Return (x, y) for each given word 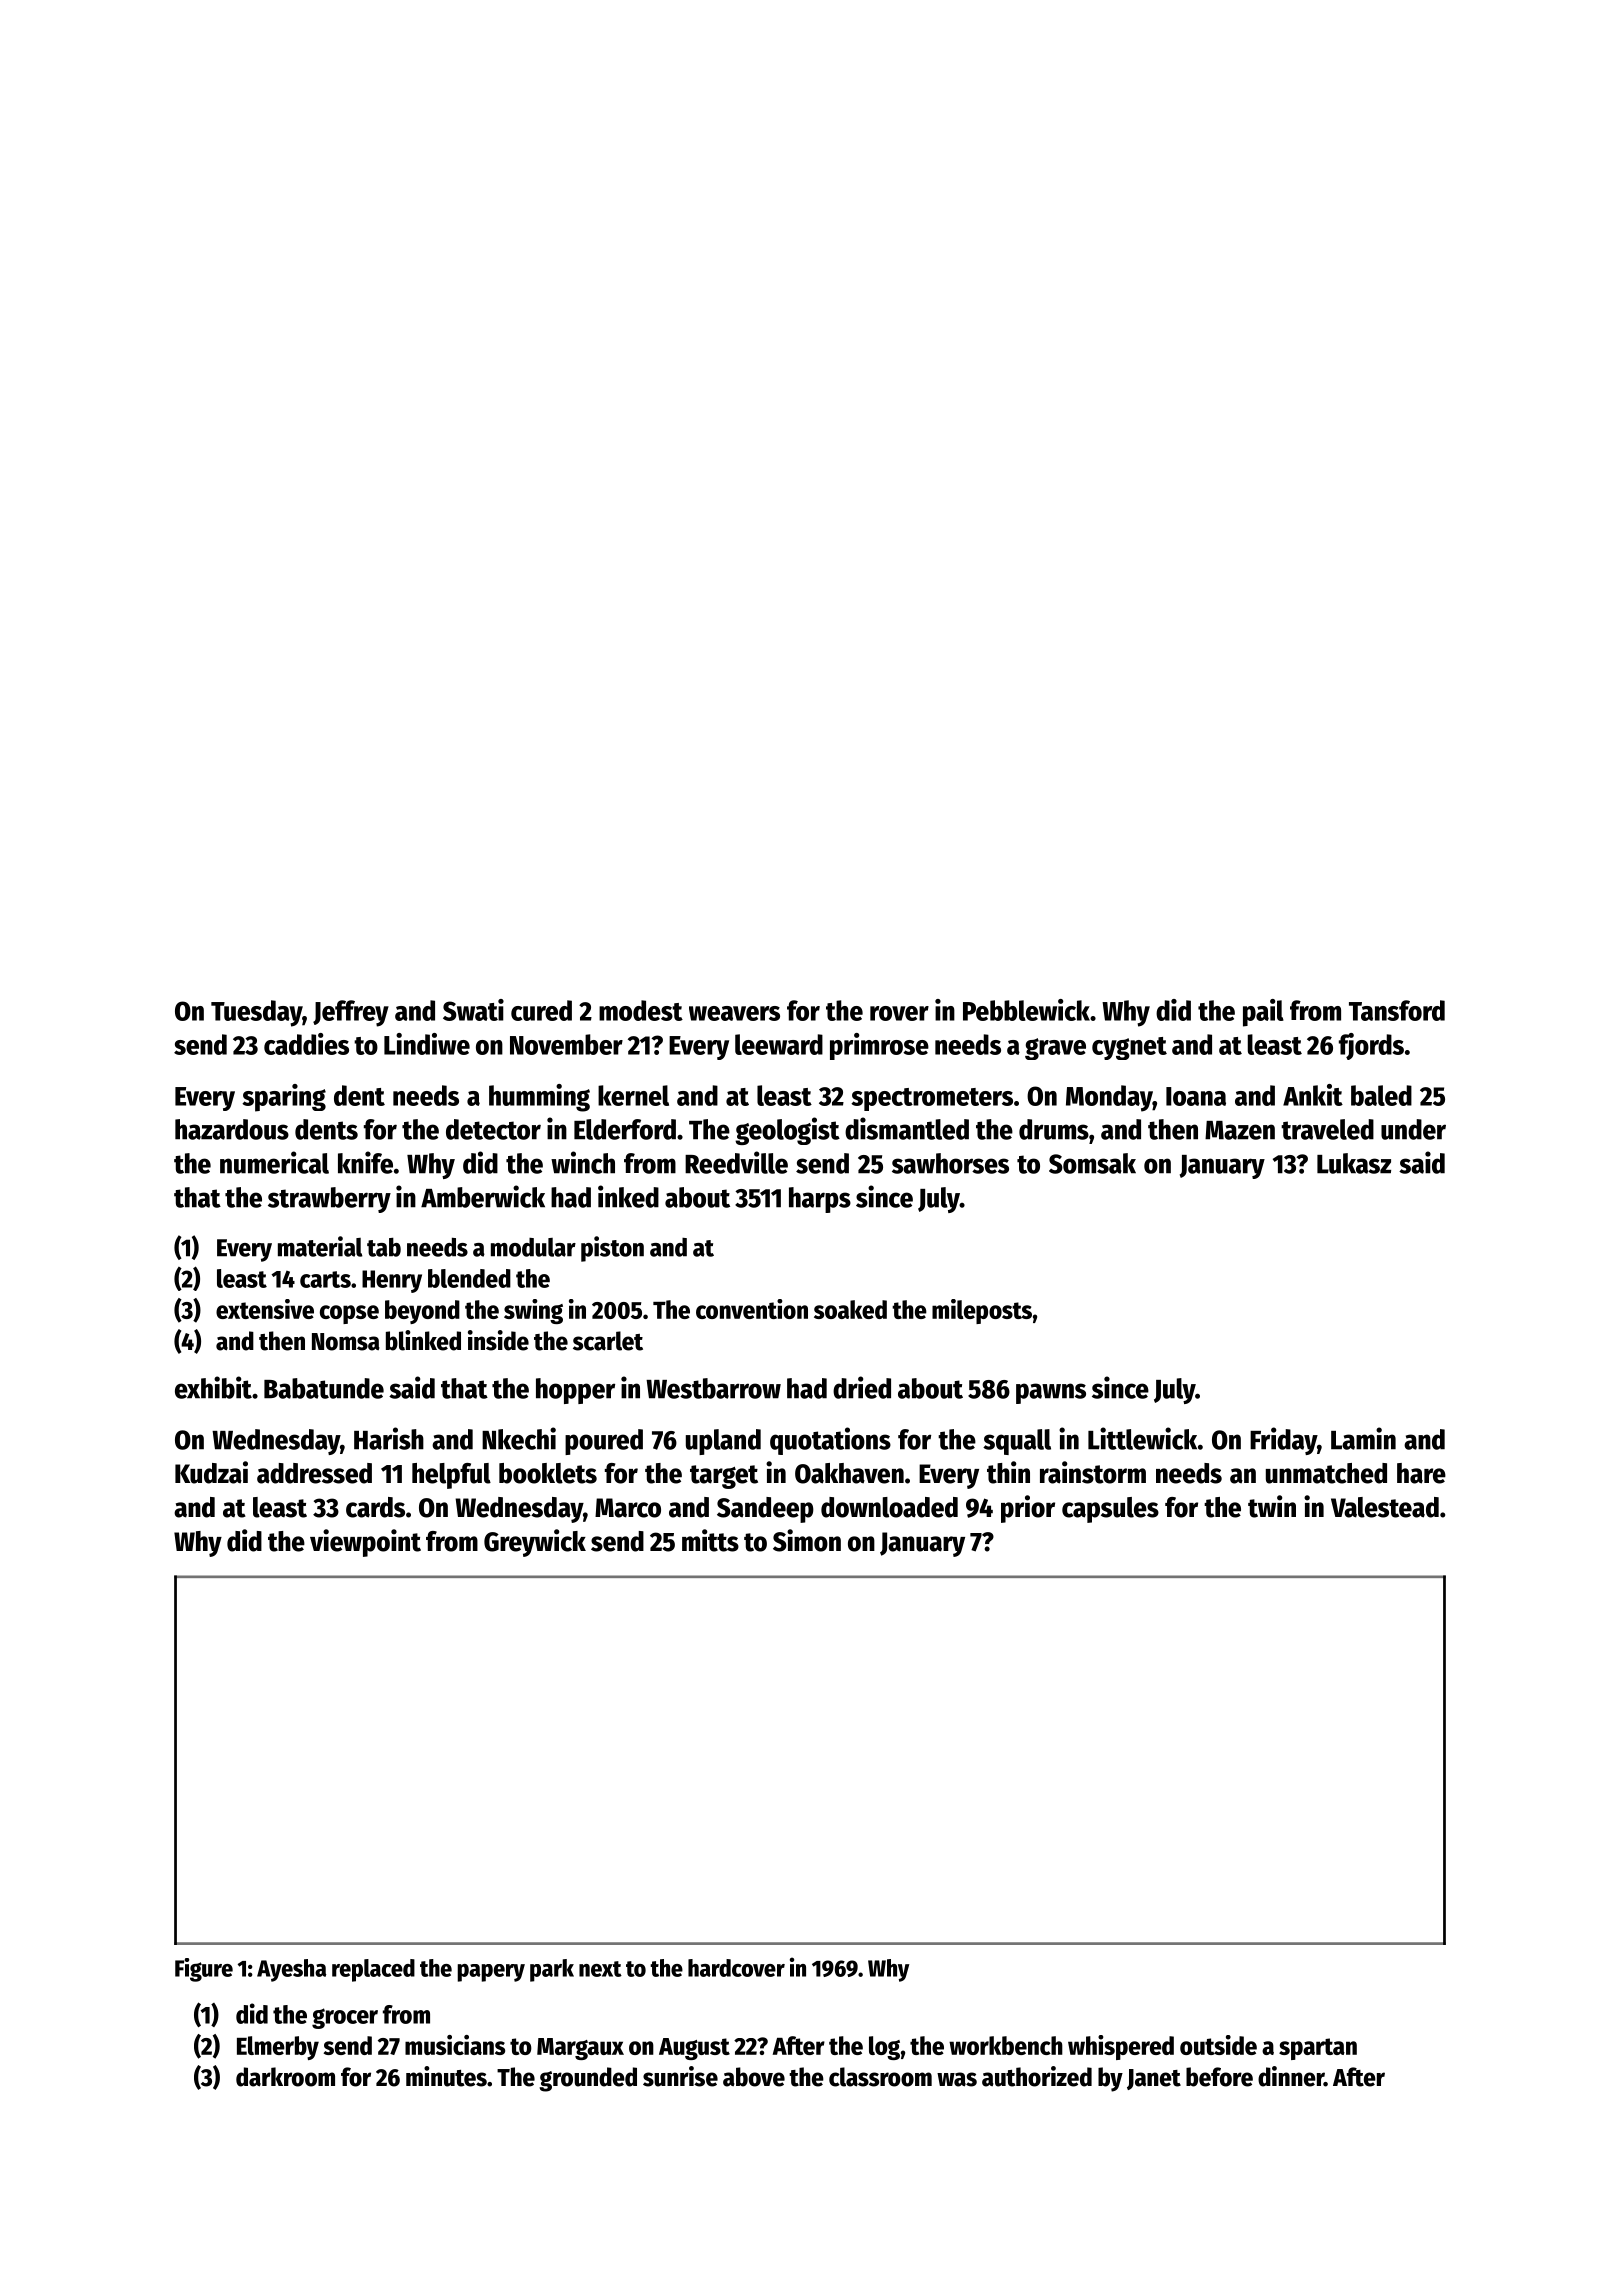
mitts (710, 1540)
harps (820, 1200)
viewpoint (365, 1543)
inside (498, 1340)
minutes (446, 2076)
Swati (473, 1010)
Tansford (1397, 1010)
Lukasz (1354, 1163)
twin (1272, 1506)
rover (899, 1013)
